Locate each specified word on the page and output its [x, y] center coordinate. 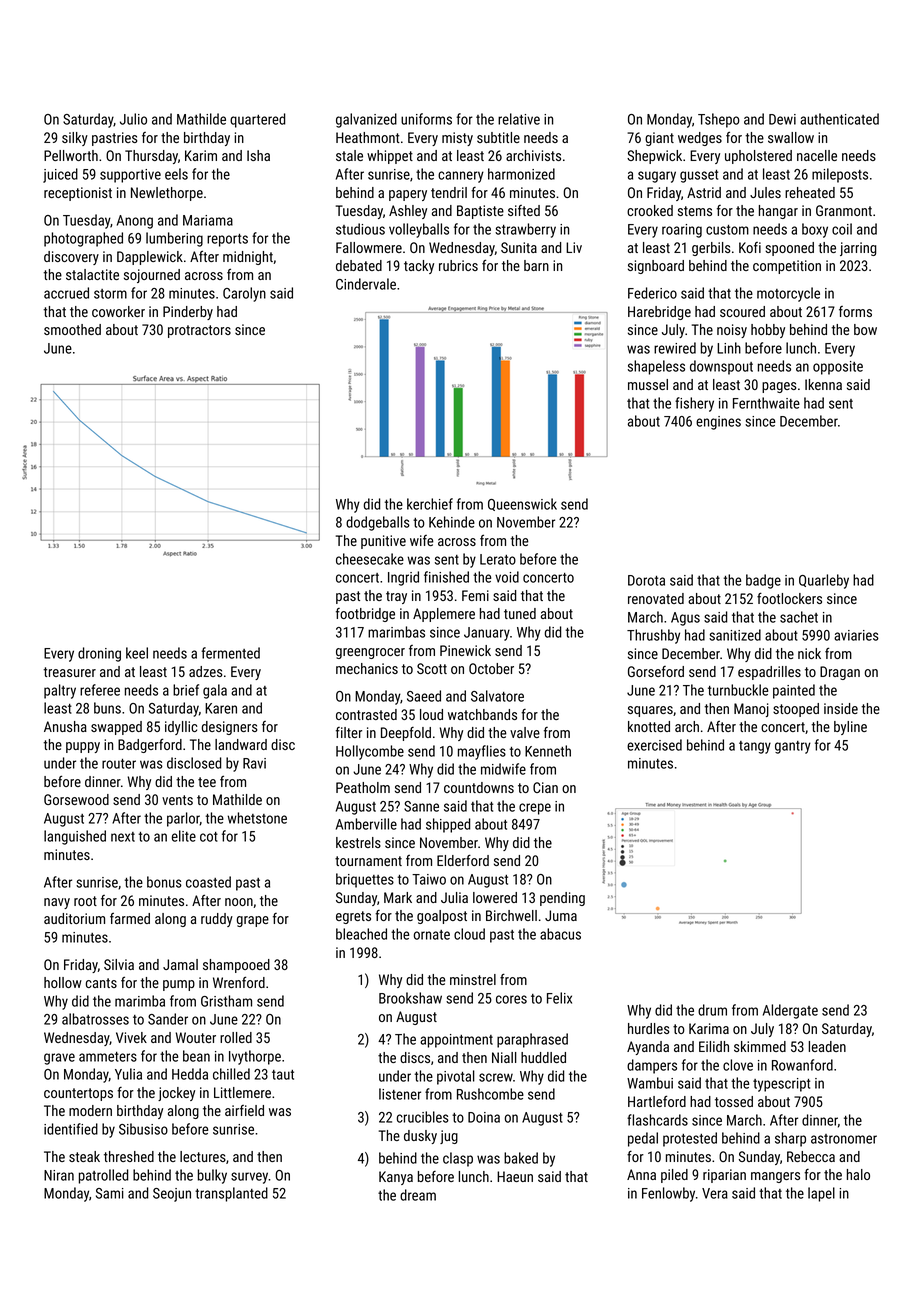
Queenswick [522, 504]
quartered [257, 120]
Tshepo [719, 120]
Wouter [196, 1037]
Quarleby [824, 581]
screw [496, 1077]
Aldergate [790, 1011]
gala [215, 691]
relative [519, 119]
